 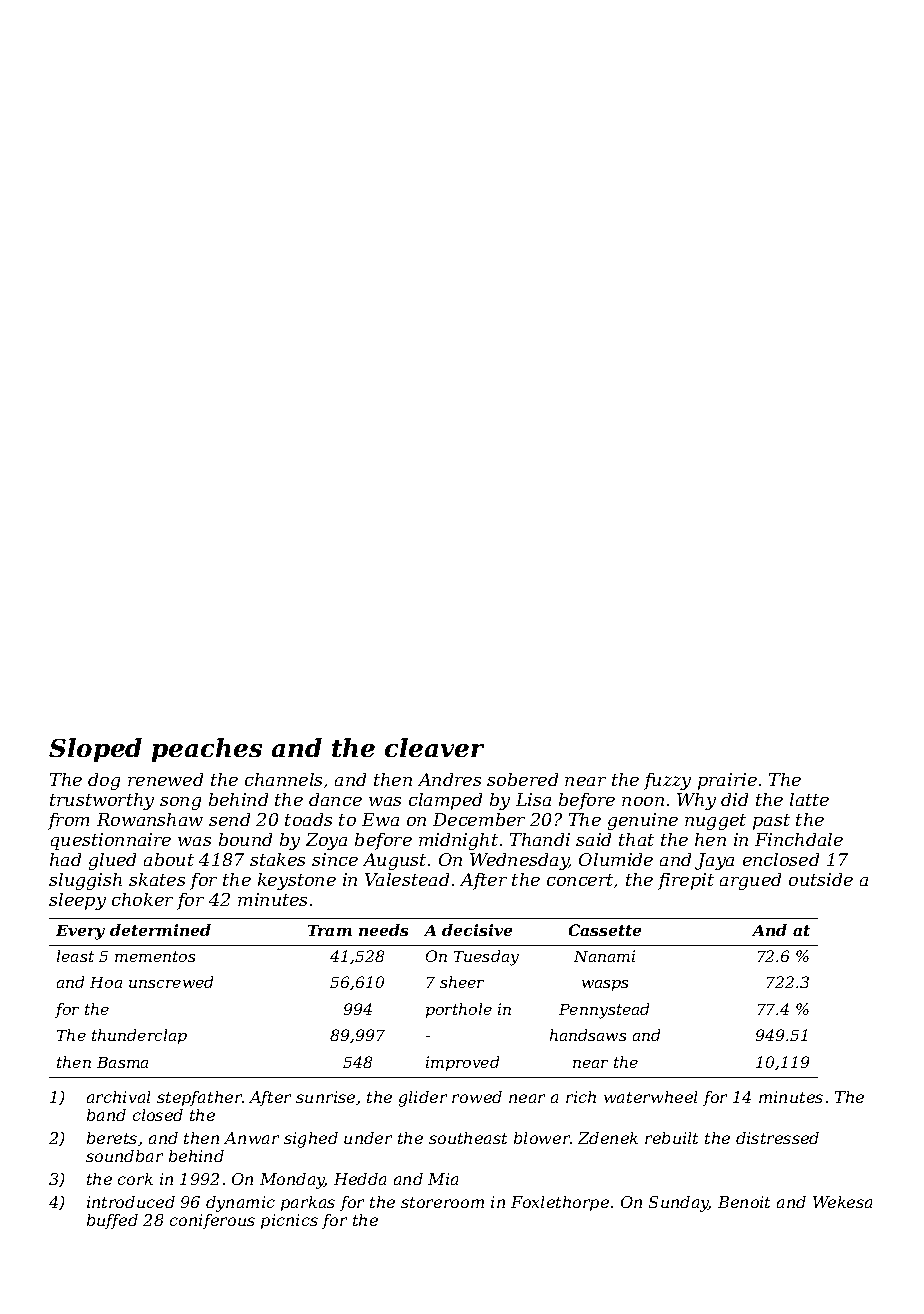 What do you see at coordinates (714, 861) in the page?
I see `Jaya` at bounding box center [714, 861].
